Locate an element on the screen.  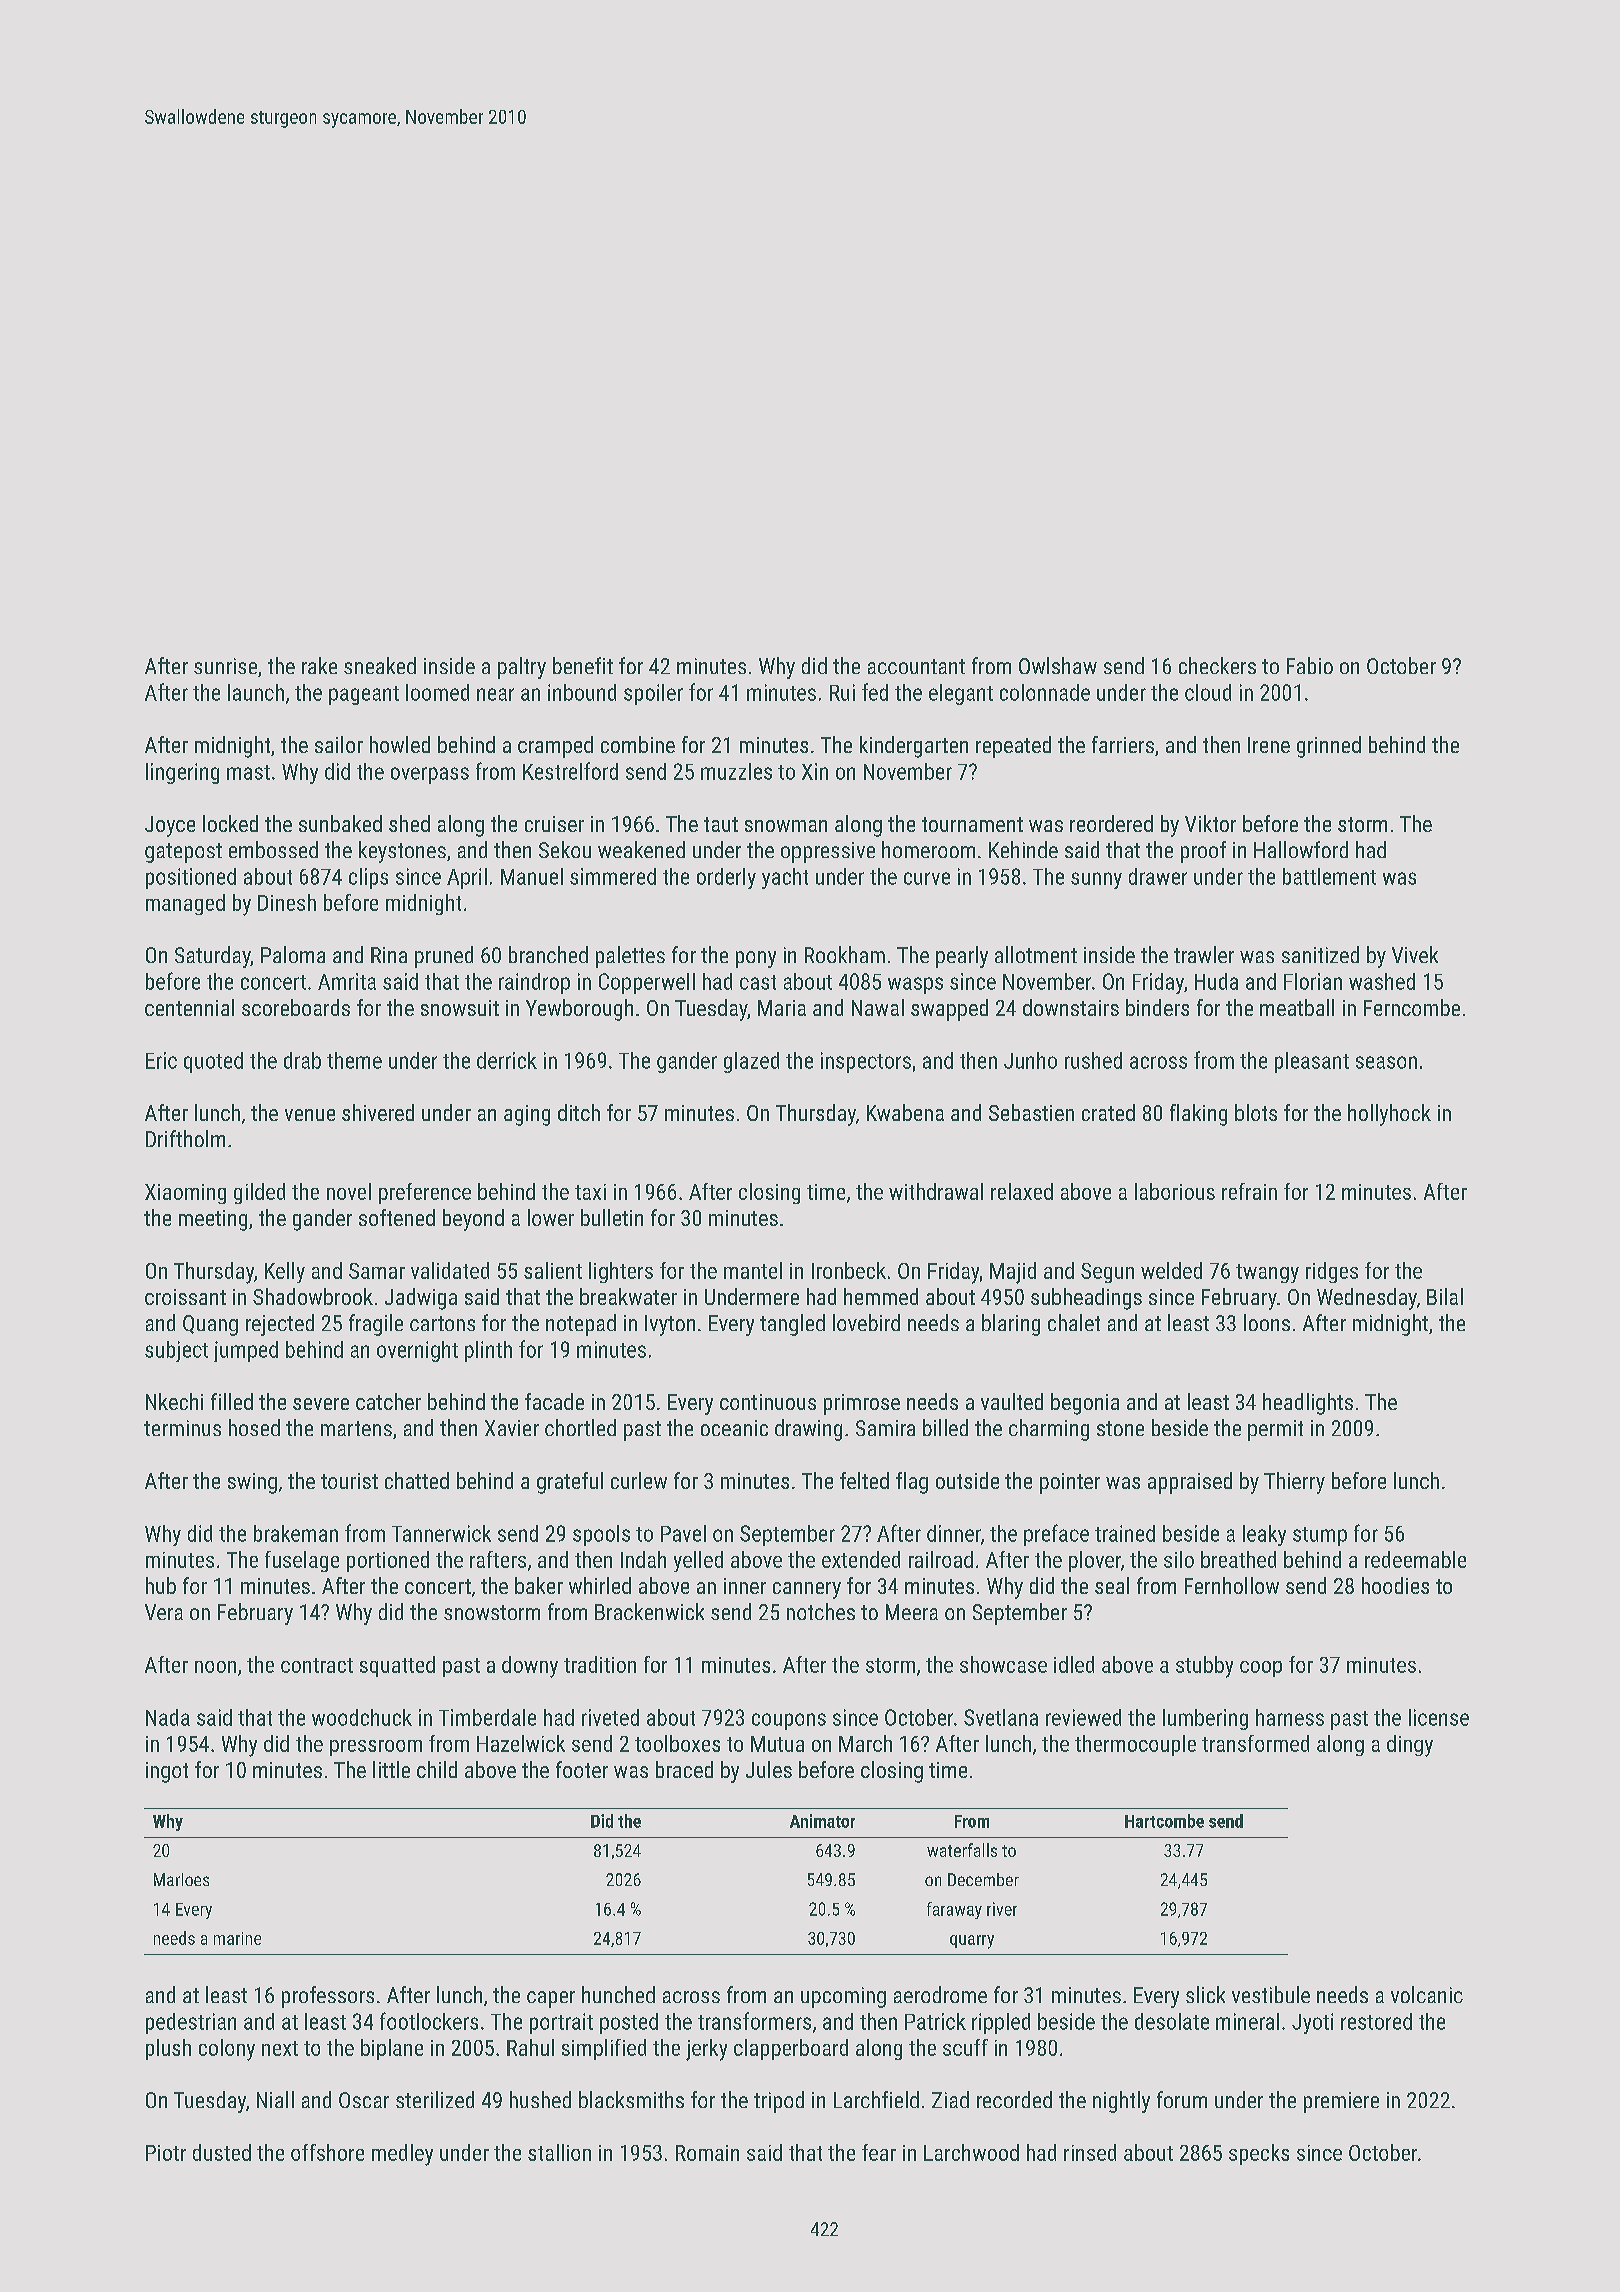
faraway is located at coordinates (954, 1910).
